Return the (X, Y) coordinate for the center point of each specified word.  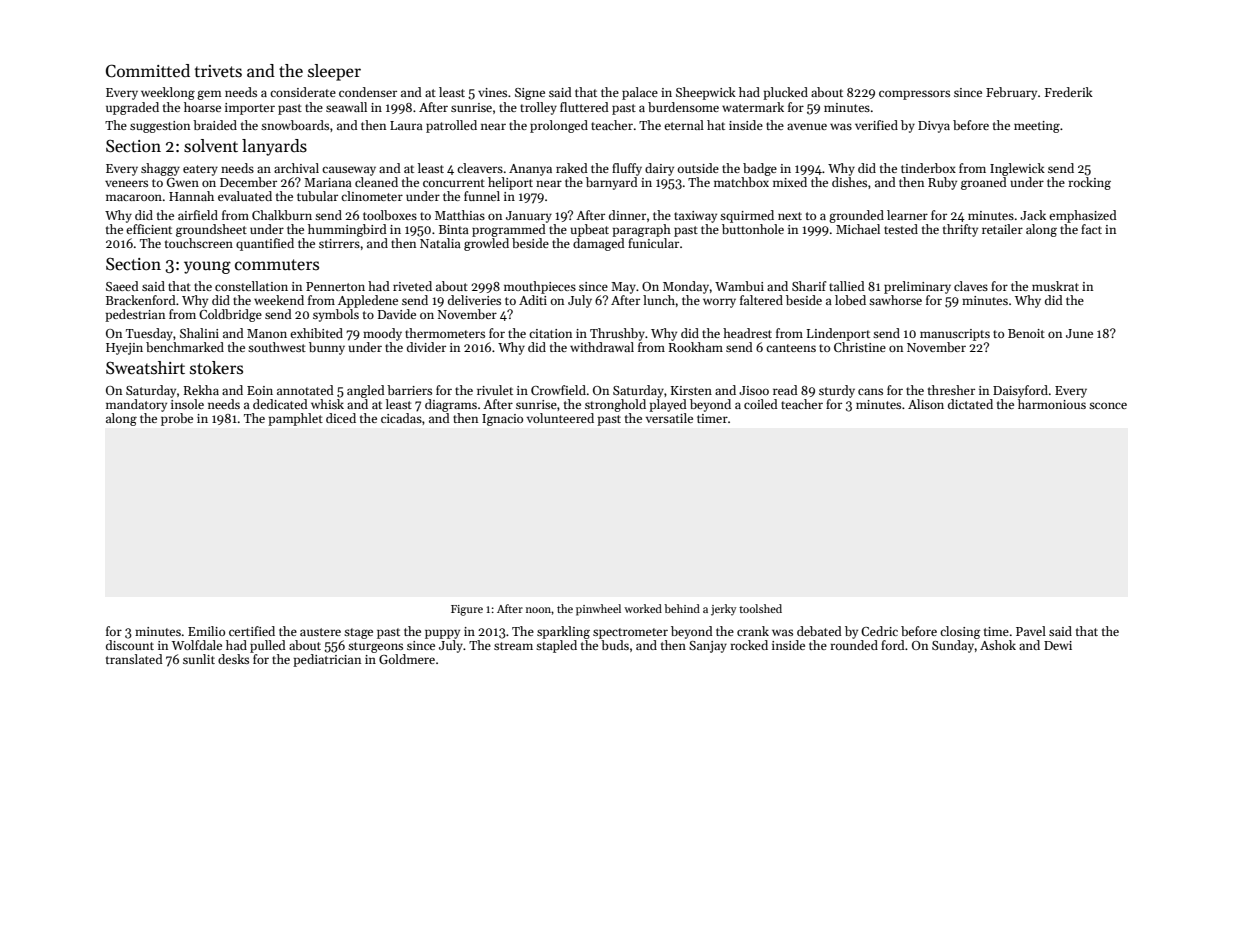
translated (134, 659)
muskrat (1055, 286)
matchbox (741, 182)
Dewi (1058, 645)
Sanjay (708, 647)
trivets (218, 71)
